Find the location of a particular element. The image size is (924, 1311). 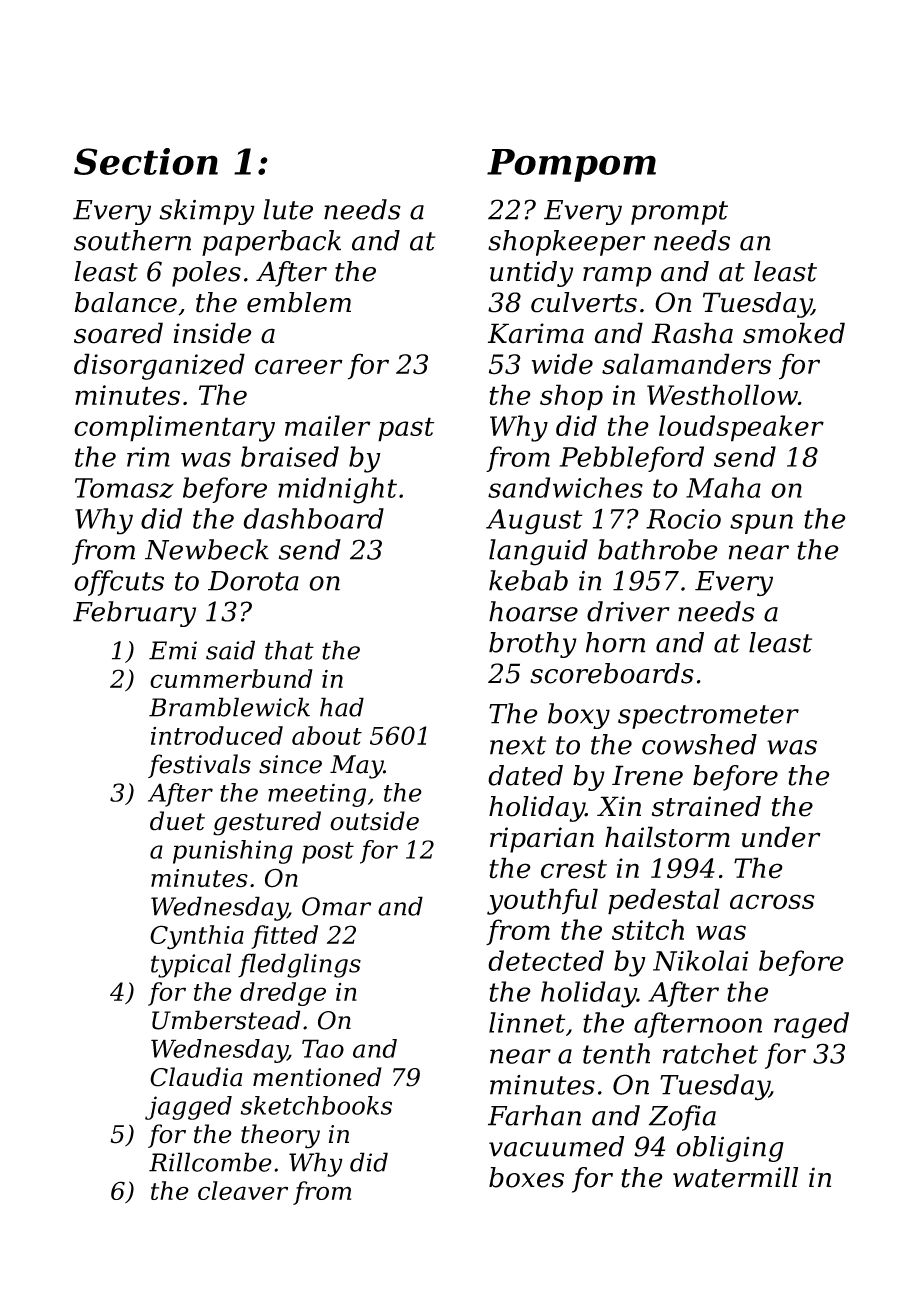

Dorota is located at coordinates (253, 581).
